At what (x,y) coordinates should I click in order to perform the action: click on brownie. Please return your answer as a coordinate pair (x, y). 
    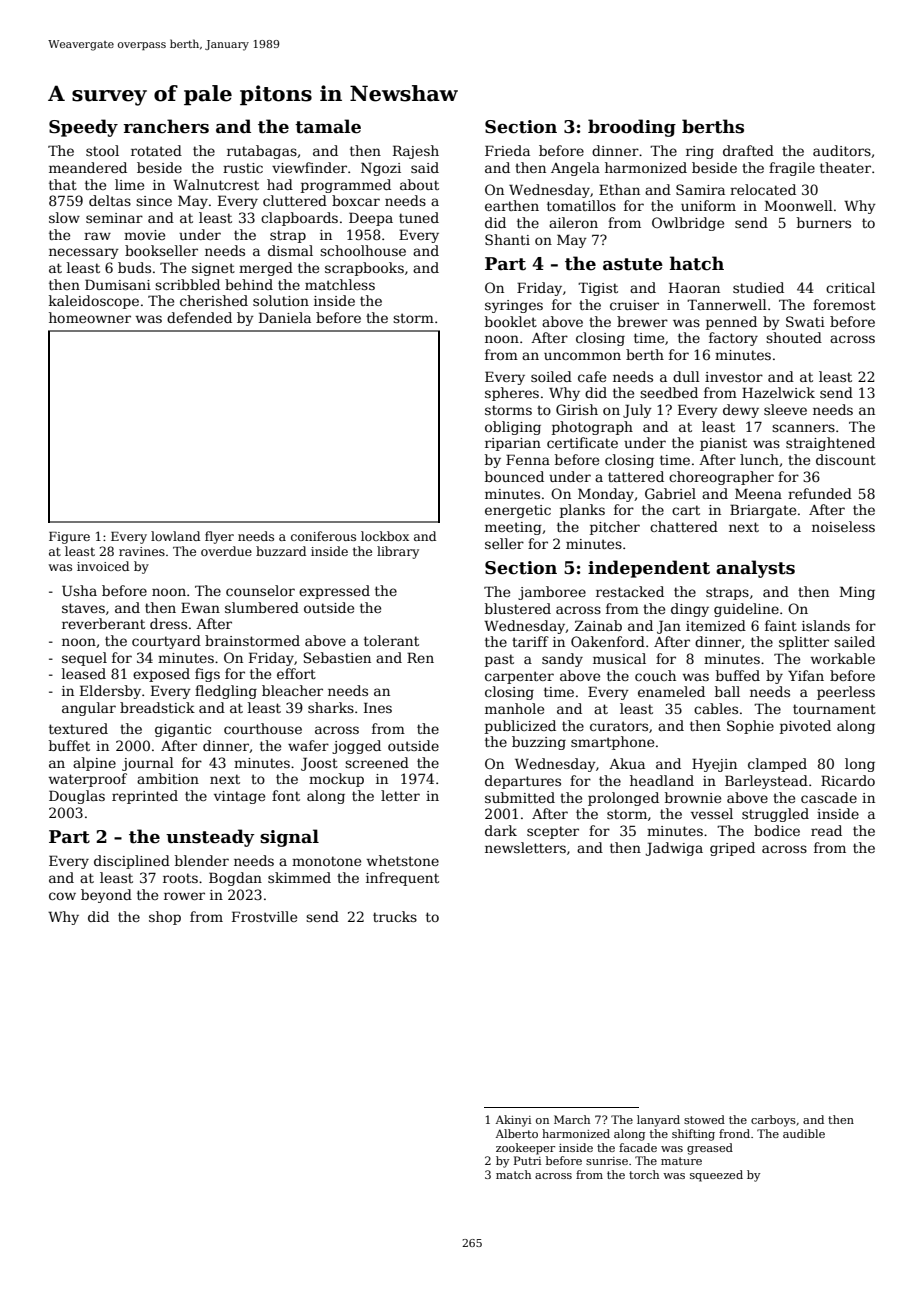
    Looking at the image, I should click on (693, 797).
